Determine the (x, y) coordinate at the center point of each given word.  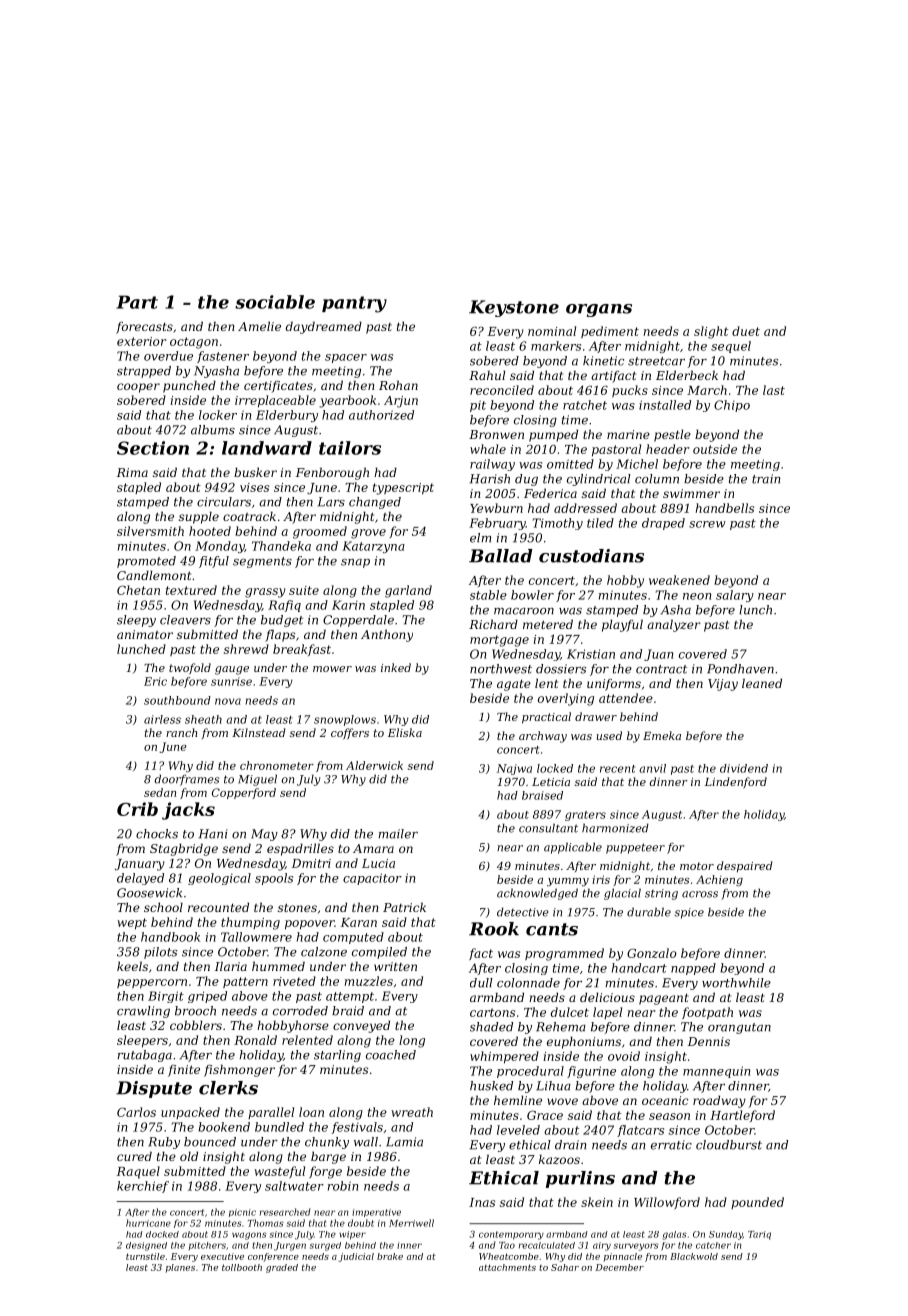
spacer (346, 358)
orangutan (739, 1028)
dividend (744, 768)
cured (134, 1156)
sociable (275, 302)
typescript (403, 489)
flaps (280, 635)
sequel (731, 347)
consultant (548, 828)
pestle (672, 435)
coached (391, 1055)
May (264, 835)
